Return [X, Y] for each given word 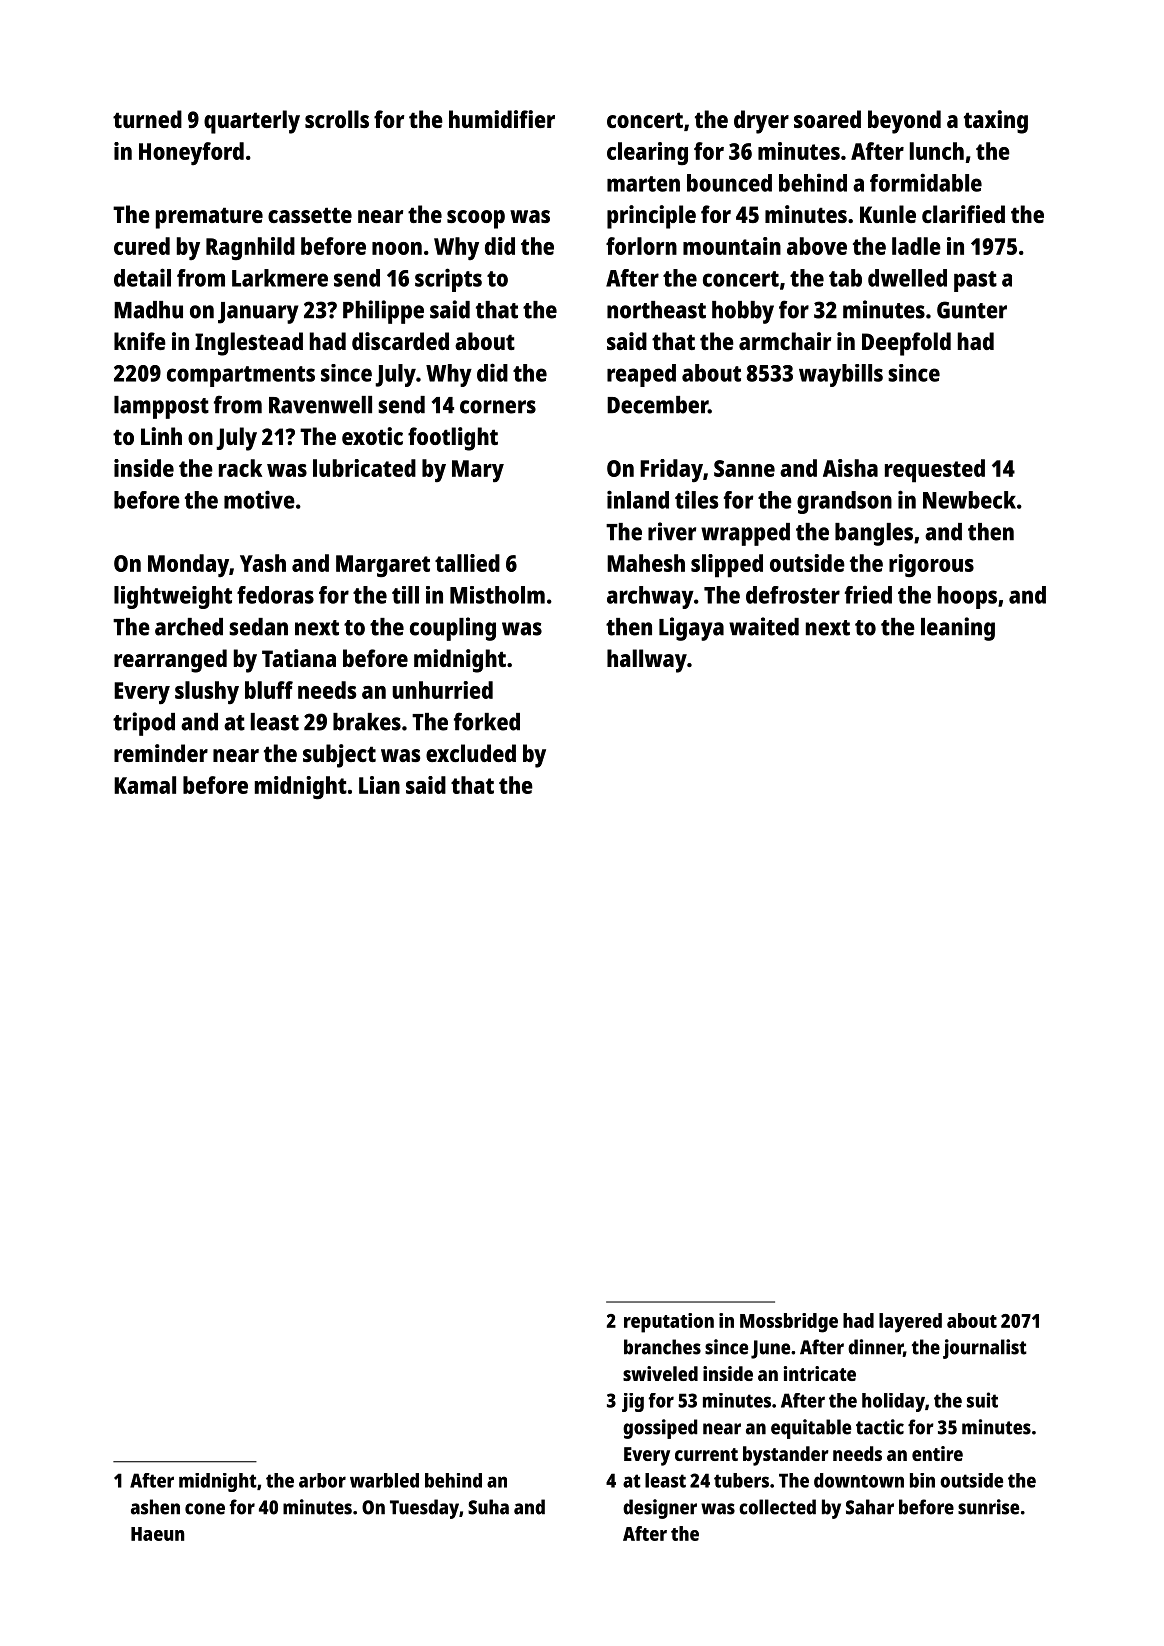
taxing [996, 122]
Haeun [158, 1534]
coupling [453, 629]
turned [147, 119]
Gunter [972, 310]
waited [764, 626]
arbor [322, 1480]
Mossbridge [789, 1323]
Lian [379, 785]
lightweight [173, 597]
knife [140, 341]
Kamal [145, 785]
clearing [647, 153]
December [657, 405]
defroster [793, 595]
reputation [669, 1323]
